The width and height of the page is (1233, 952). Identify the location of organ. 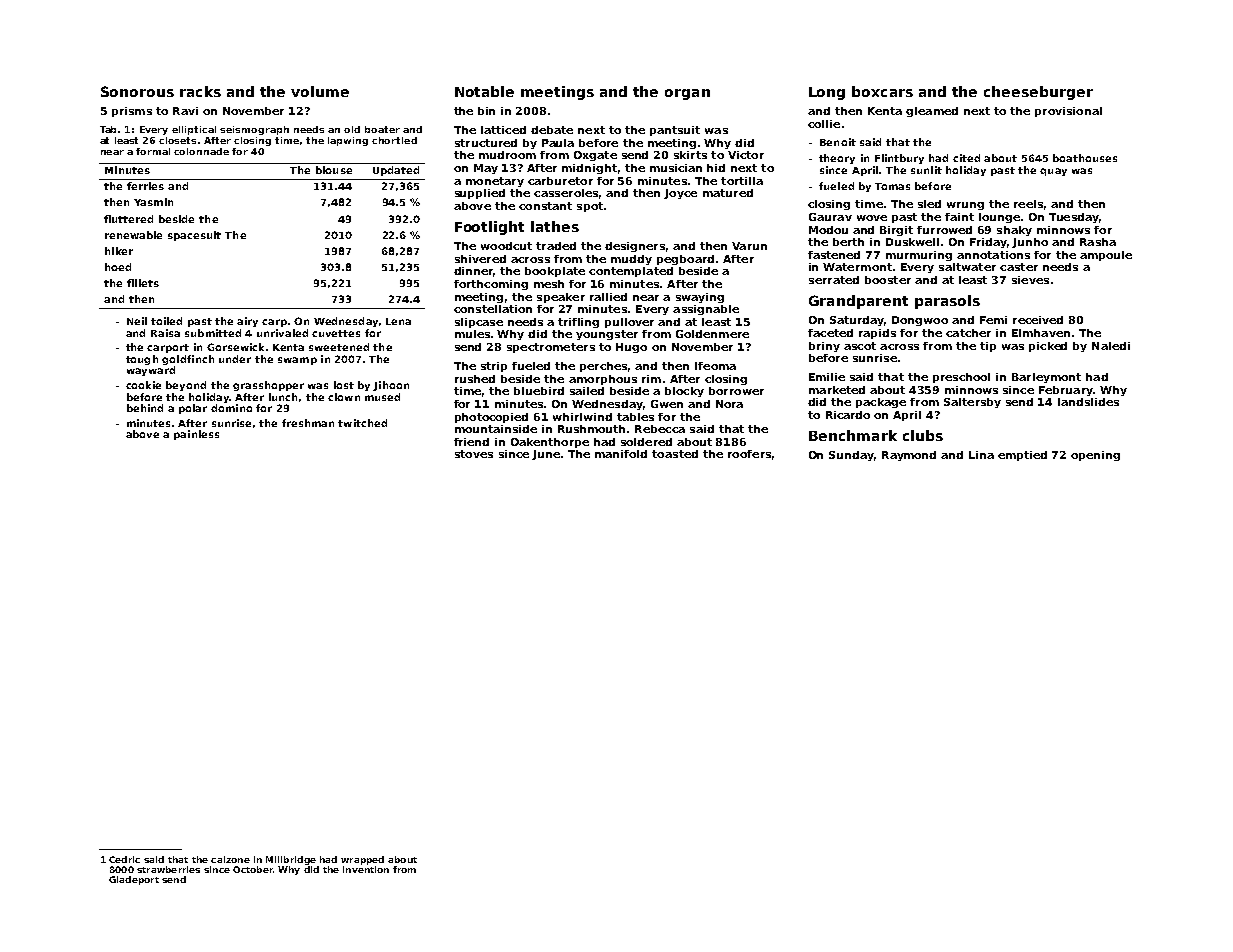
(687, 94).
